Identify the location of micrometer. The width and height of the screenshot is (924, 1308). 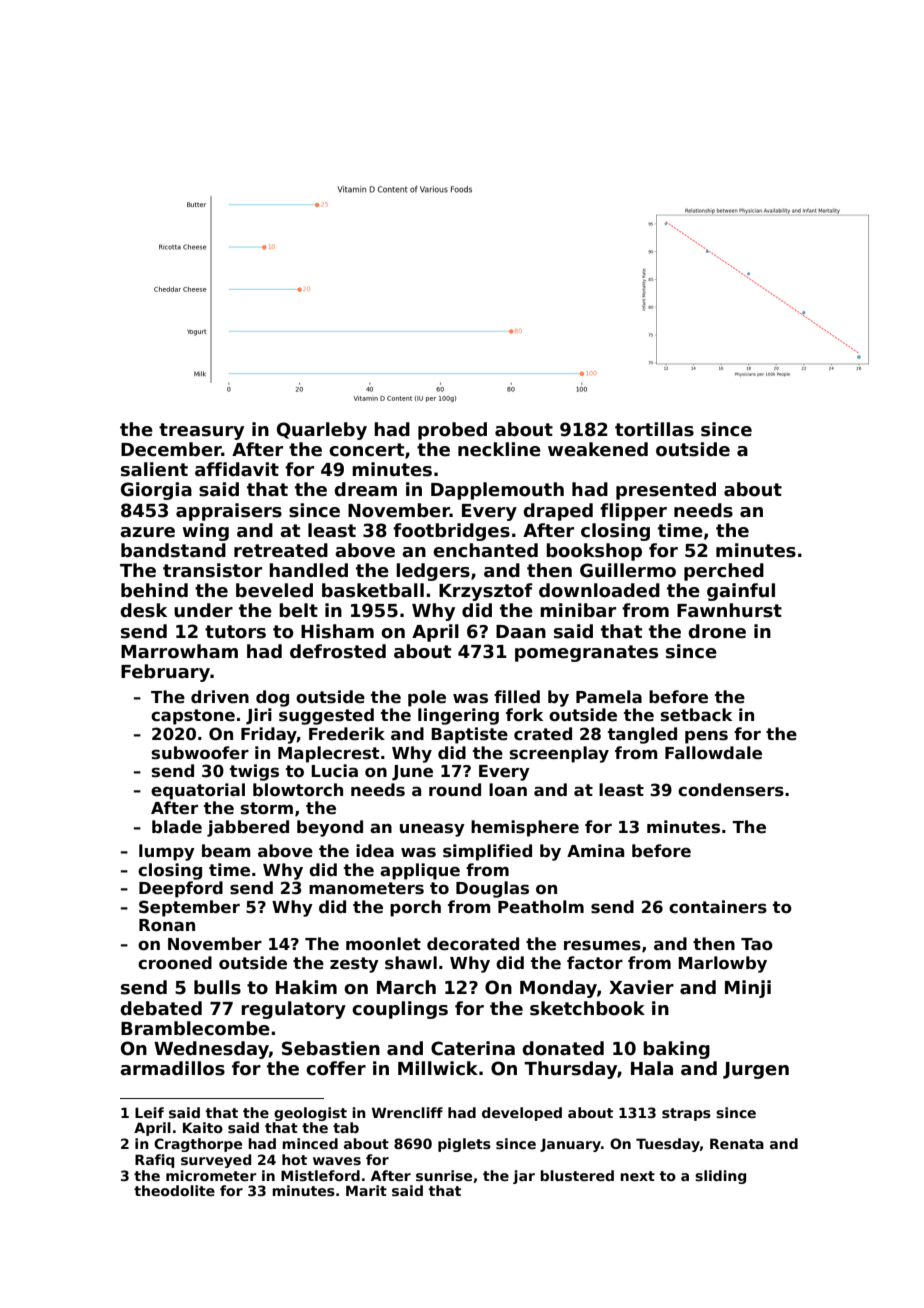
(211, 1175).
